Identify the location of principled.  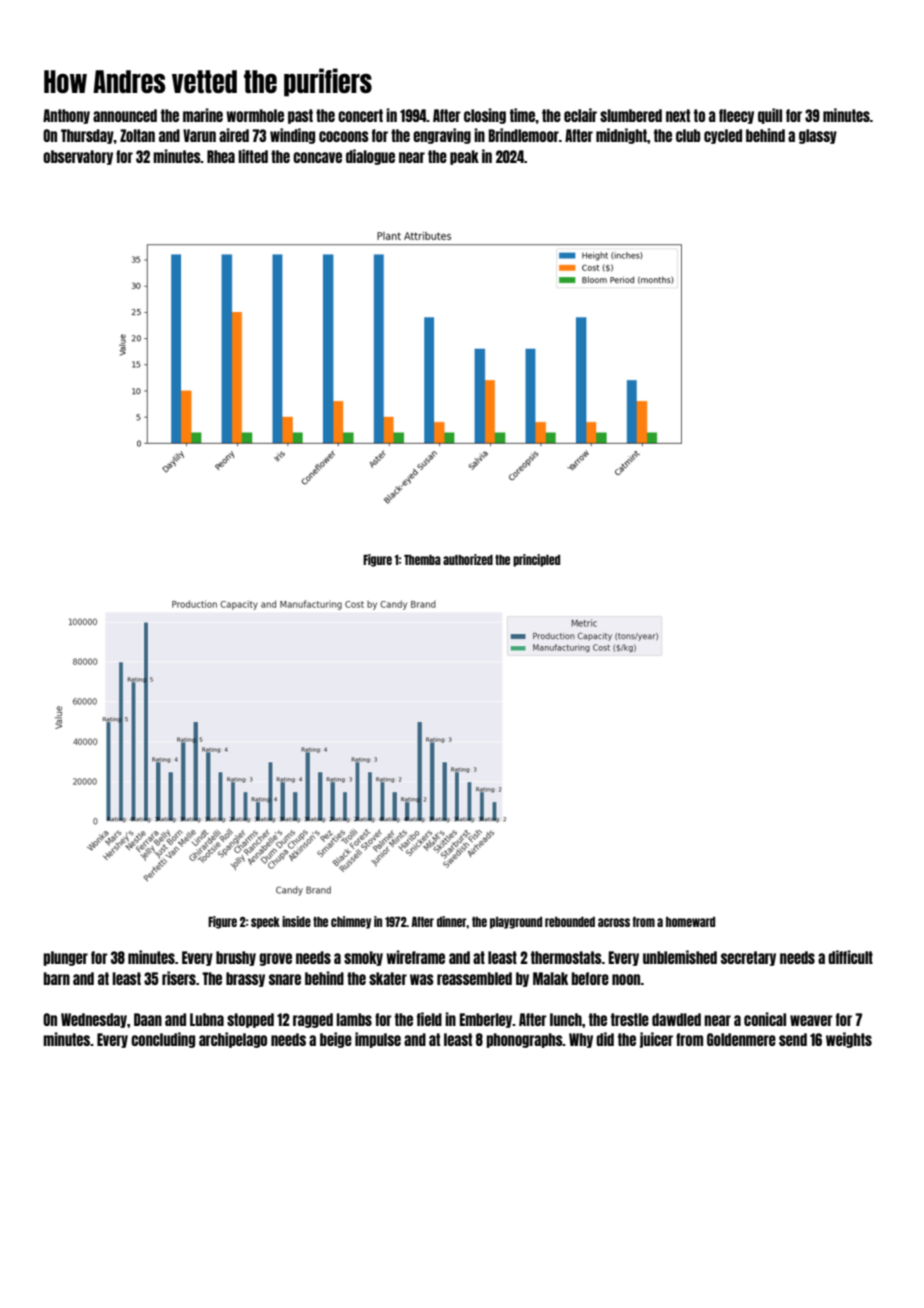
(536, 560).
